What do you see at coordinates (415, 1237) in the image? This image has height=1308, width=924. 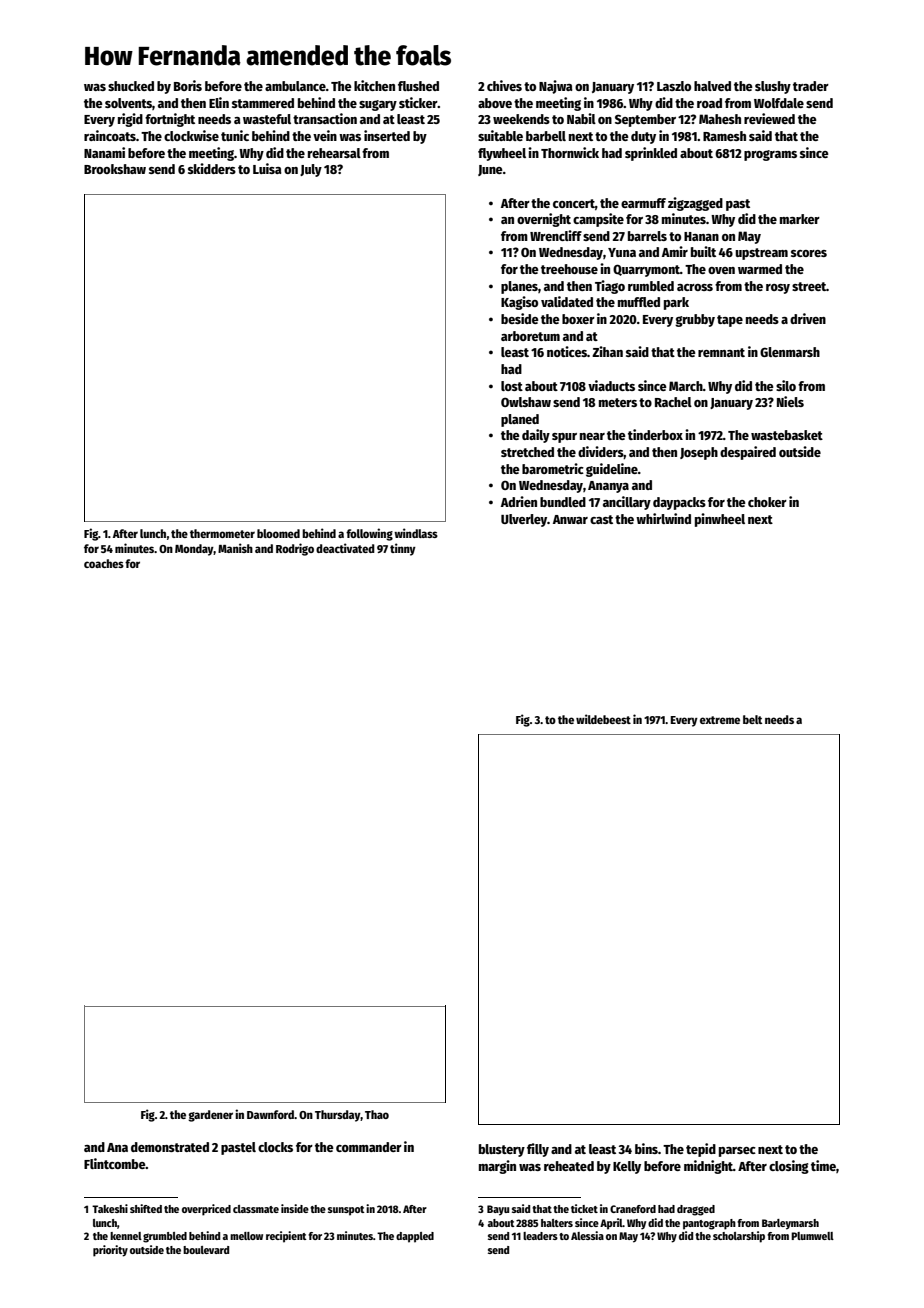 I see `dappled` at bounding box center [415, 1237].
